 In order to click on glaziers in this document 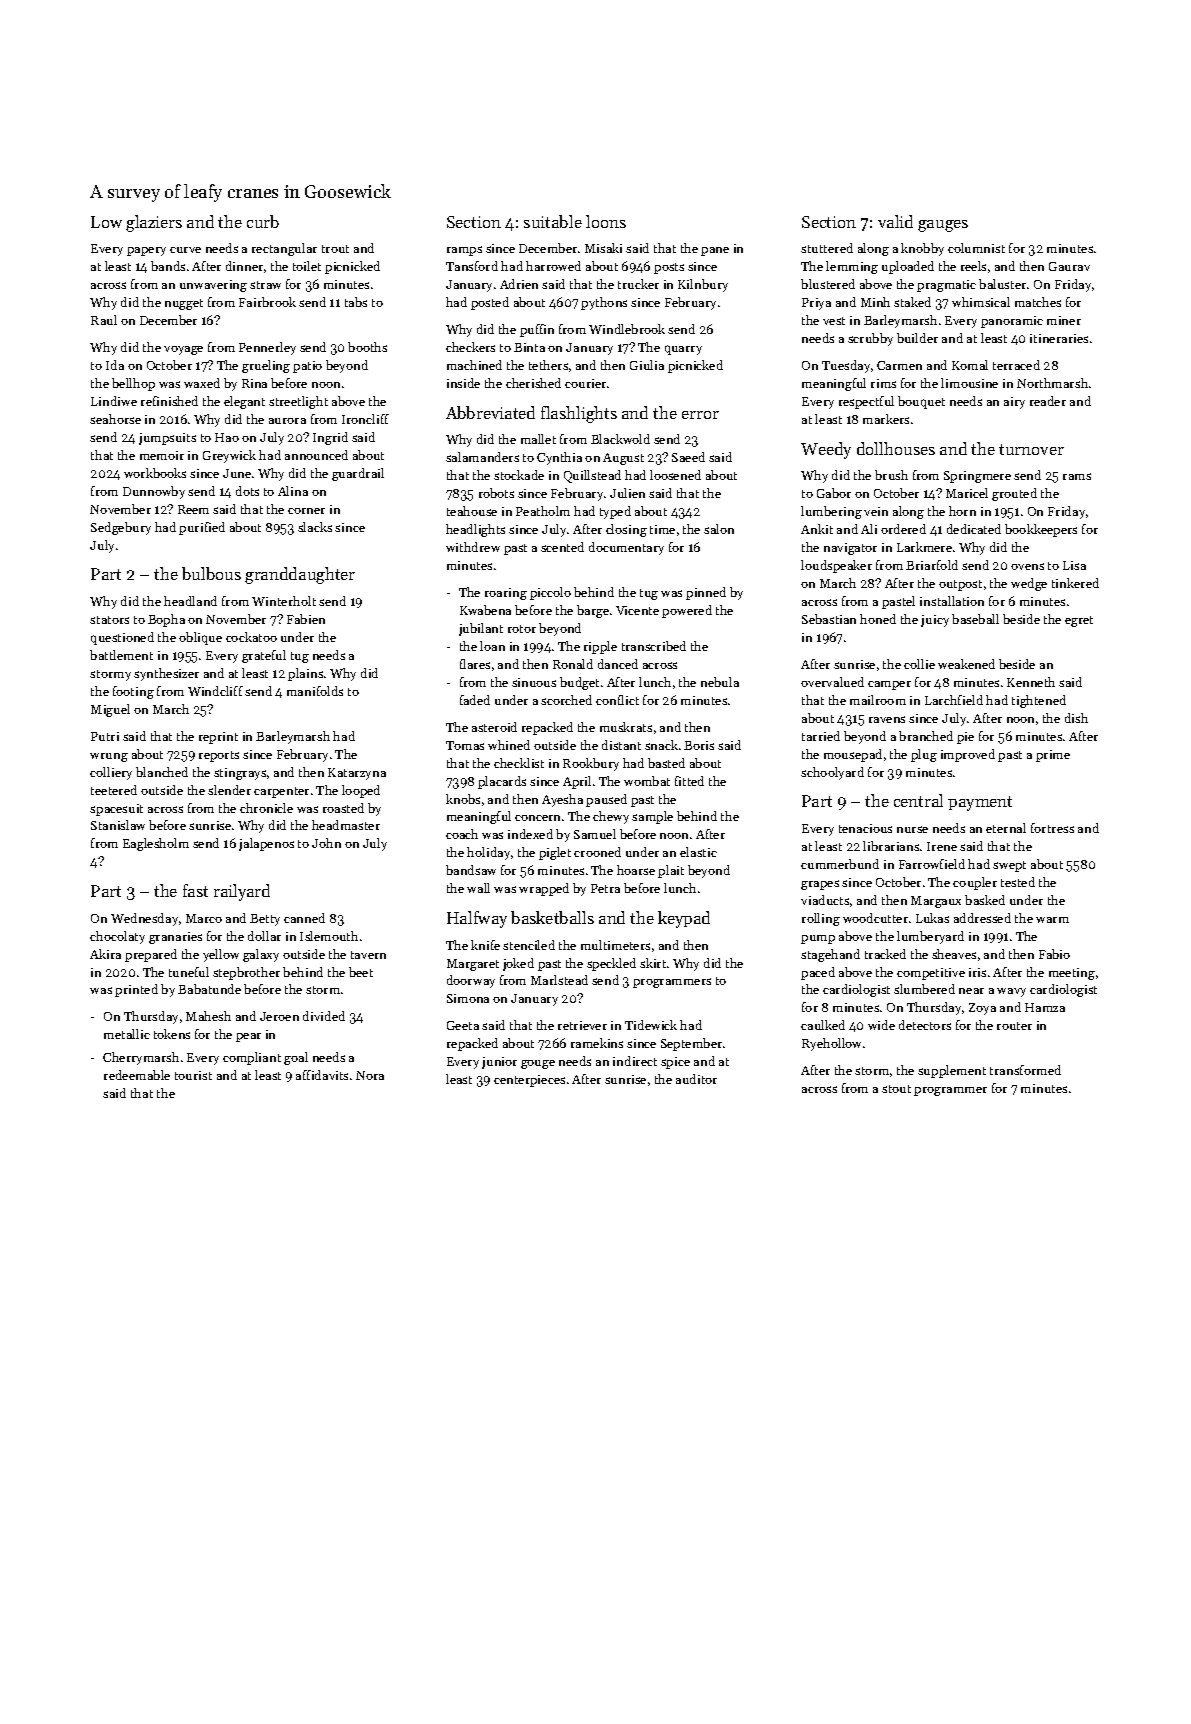, I will do `click(154, 223)`.
